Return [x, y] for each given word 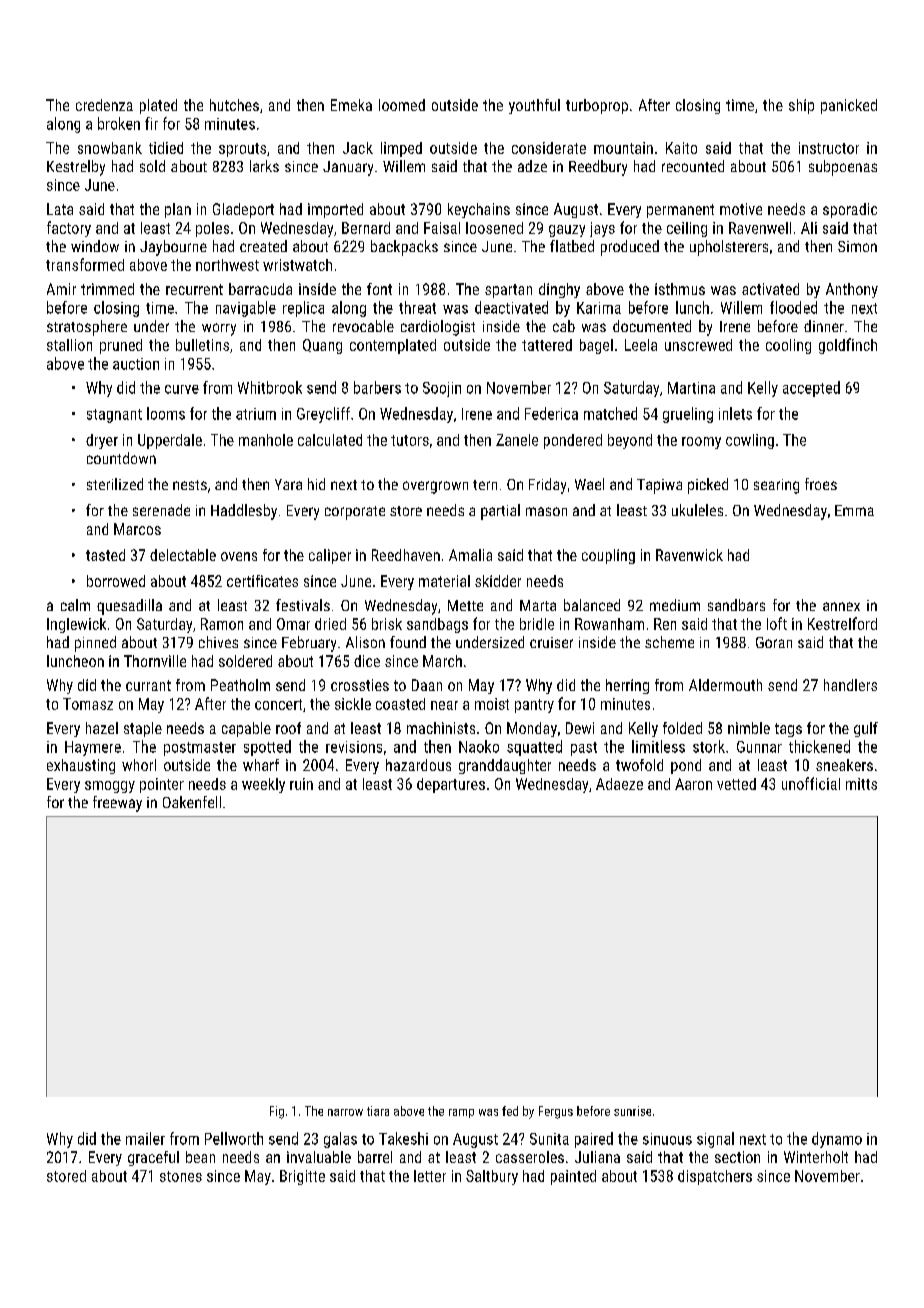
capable [246, 729]
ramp [461, 1113]
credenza [104, 105]
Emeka [351, 105]
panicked [849, 106]
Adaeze [619, 784]
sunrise [632, 1111]
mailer [145, 1138]
